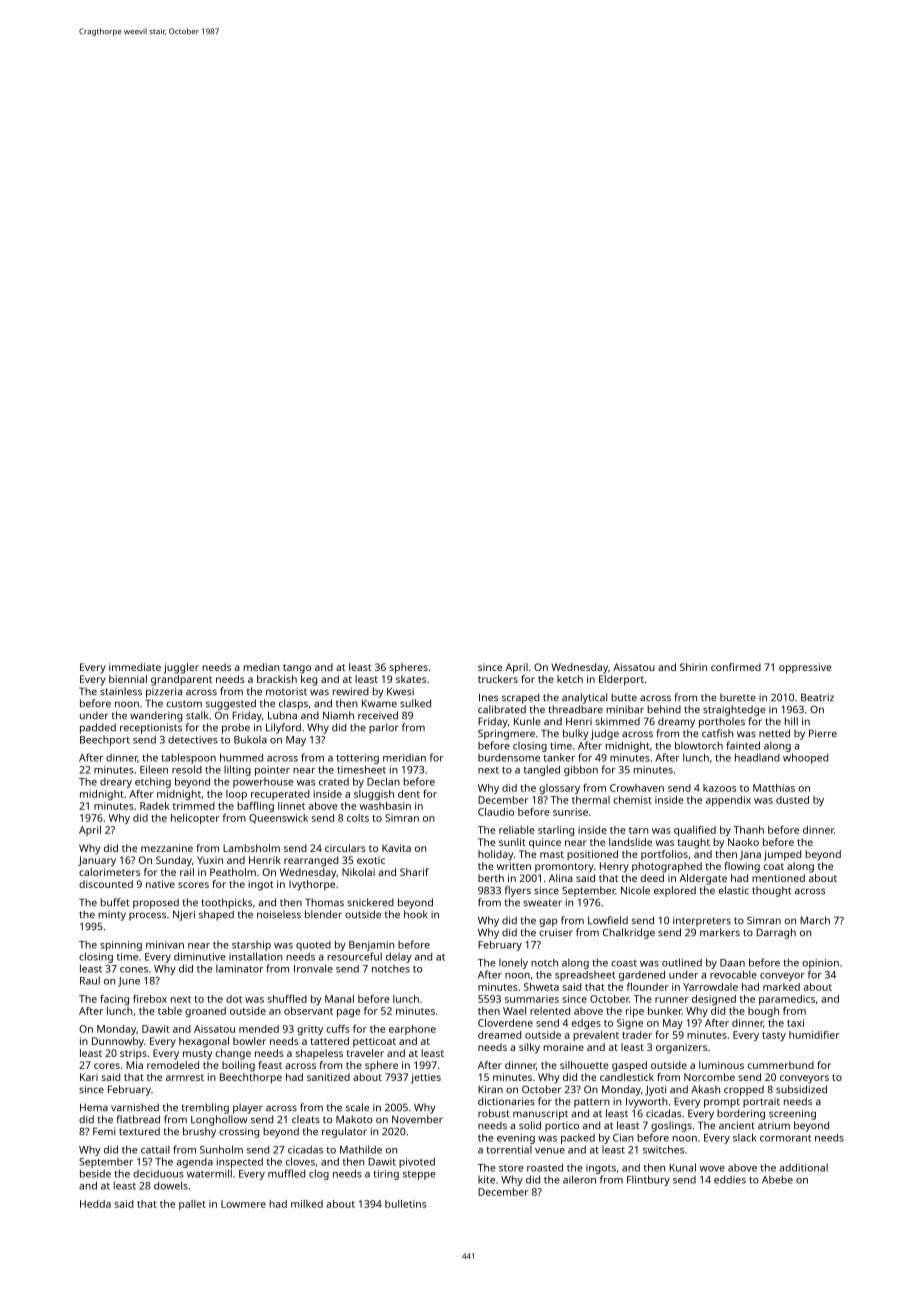 The image size is (924, 1308). What do you see at coordinates (777, 1180) in the screenshot?
I see `Abebe` at bounding box center [777, 1180].
